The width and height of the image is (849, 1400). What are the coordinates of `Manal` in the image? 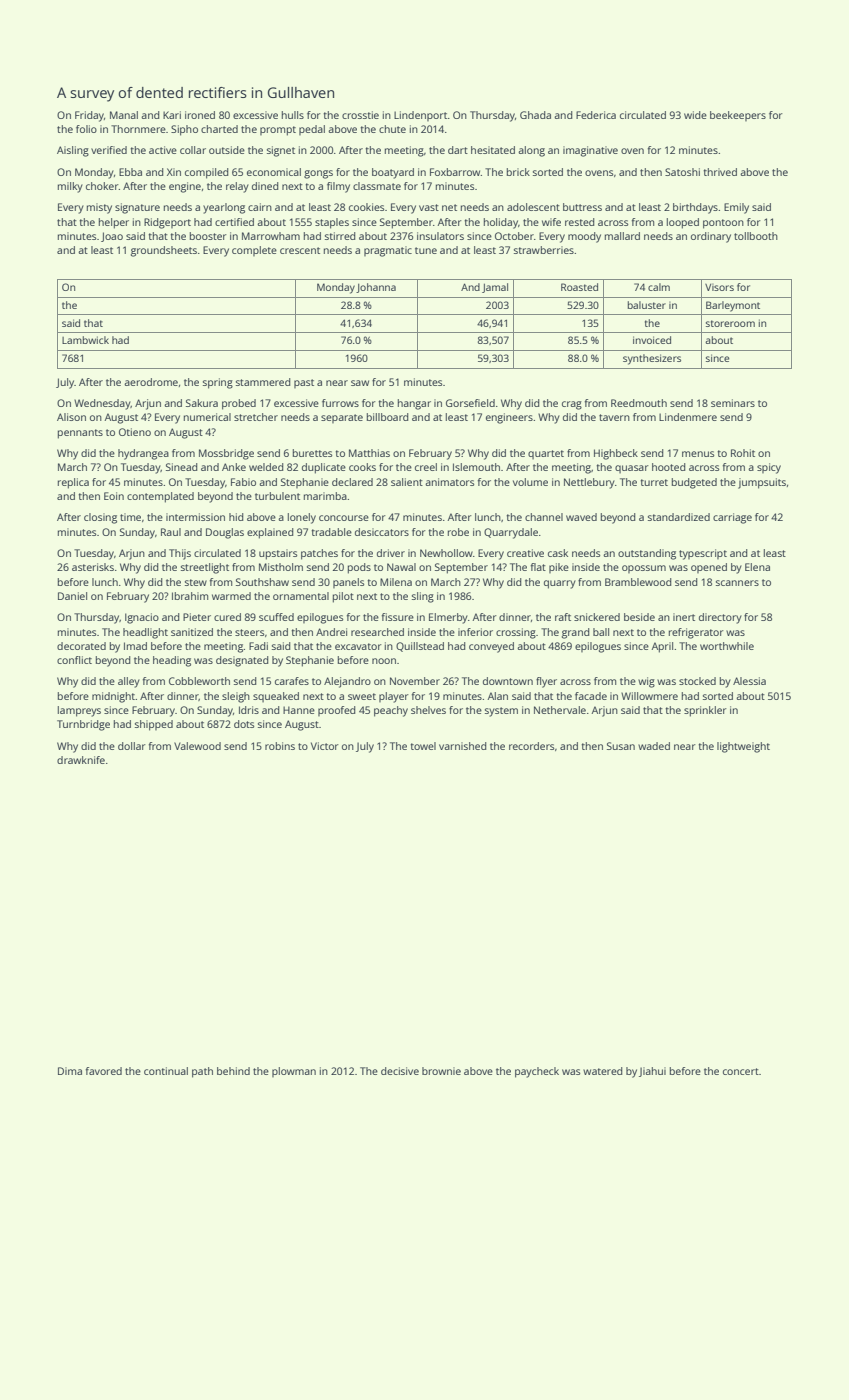 It's located at (124, 115).
